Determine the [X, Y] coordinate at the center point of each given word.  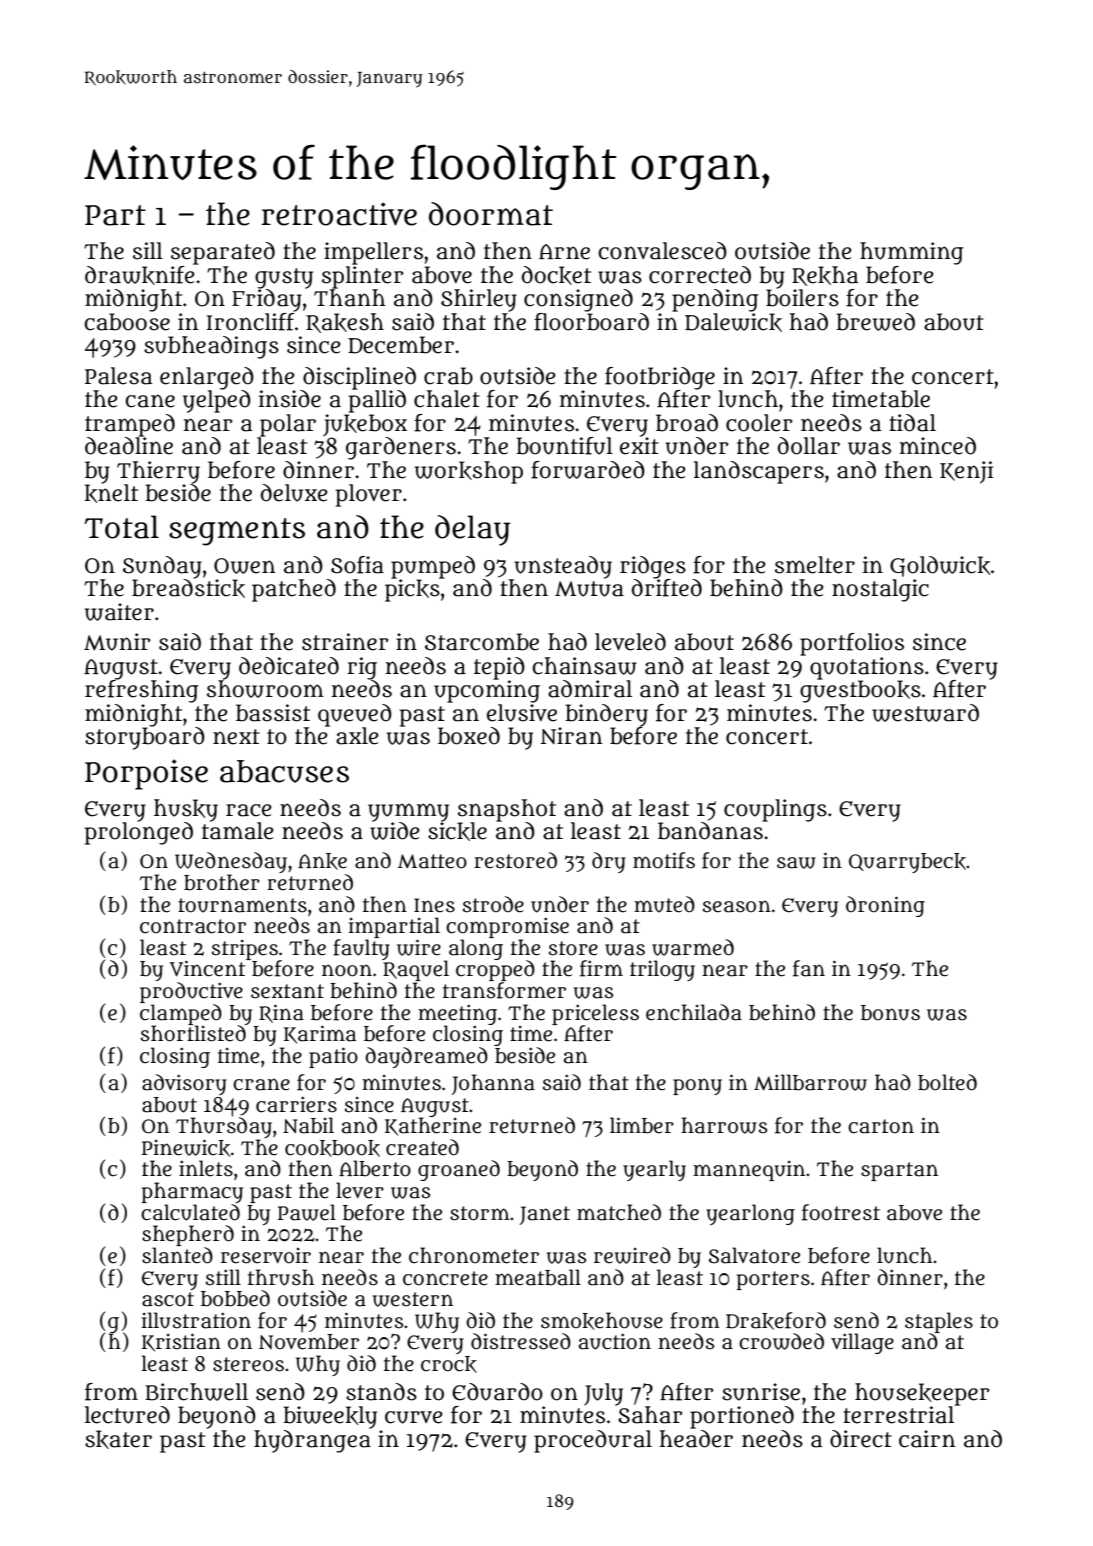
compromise [507, 927]
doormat [491, 214]
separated [223, 253]
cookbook [332, 1148]
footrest [841, 1212]
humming [911, 253]
